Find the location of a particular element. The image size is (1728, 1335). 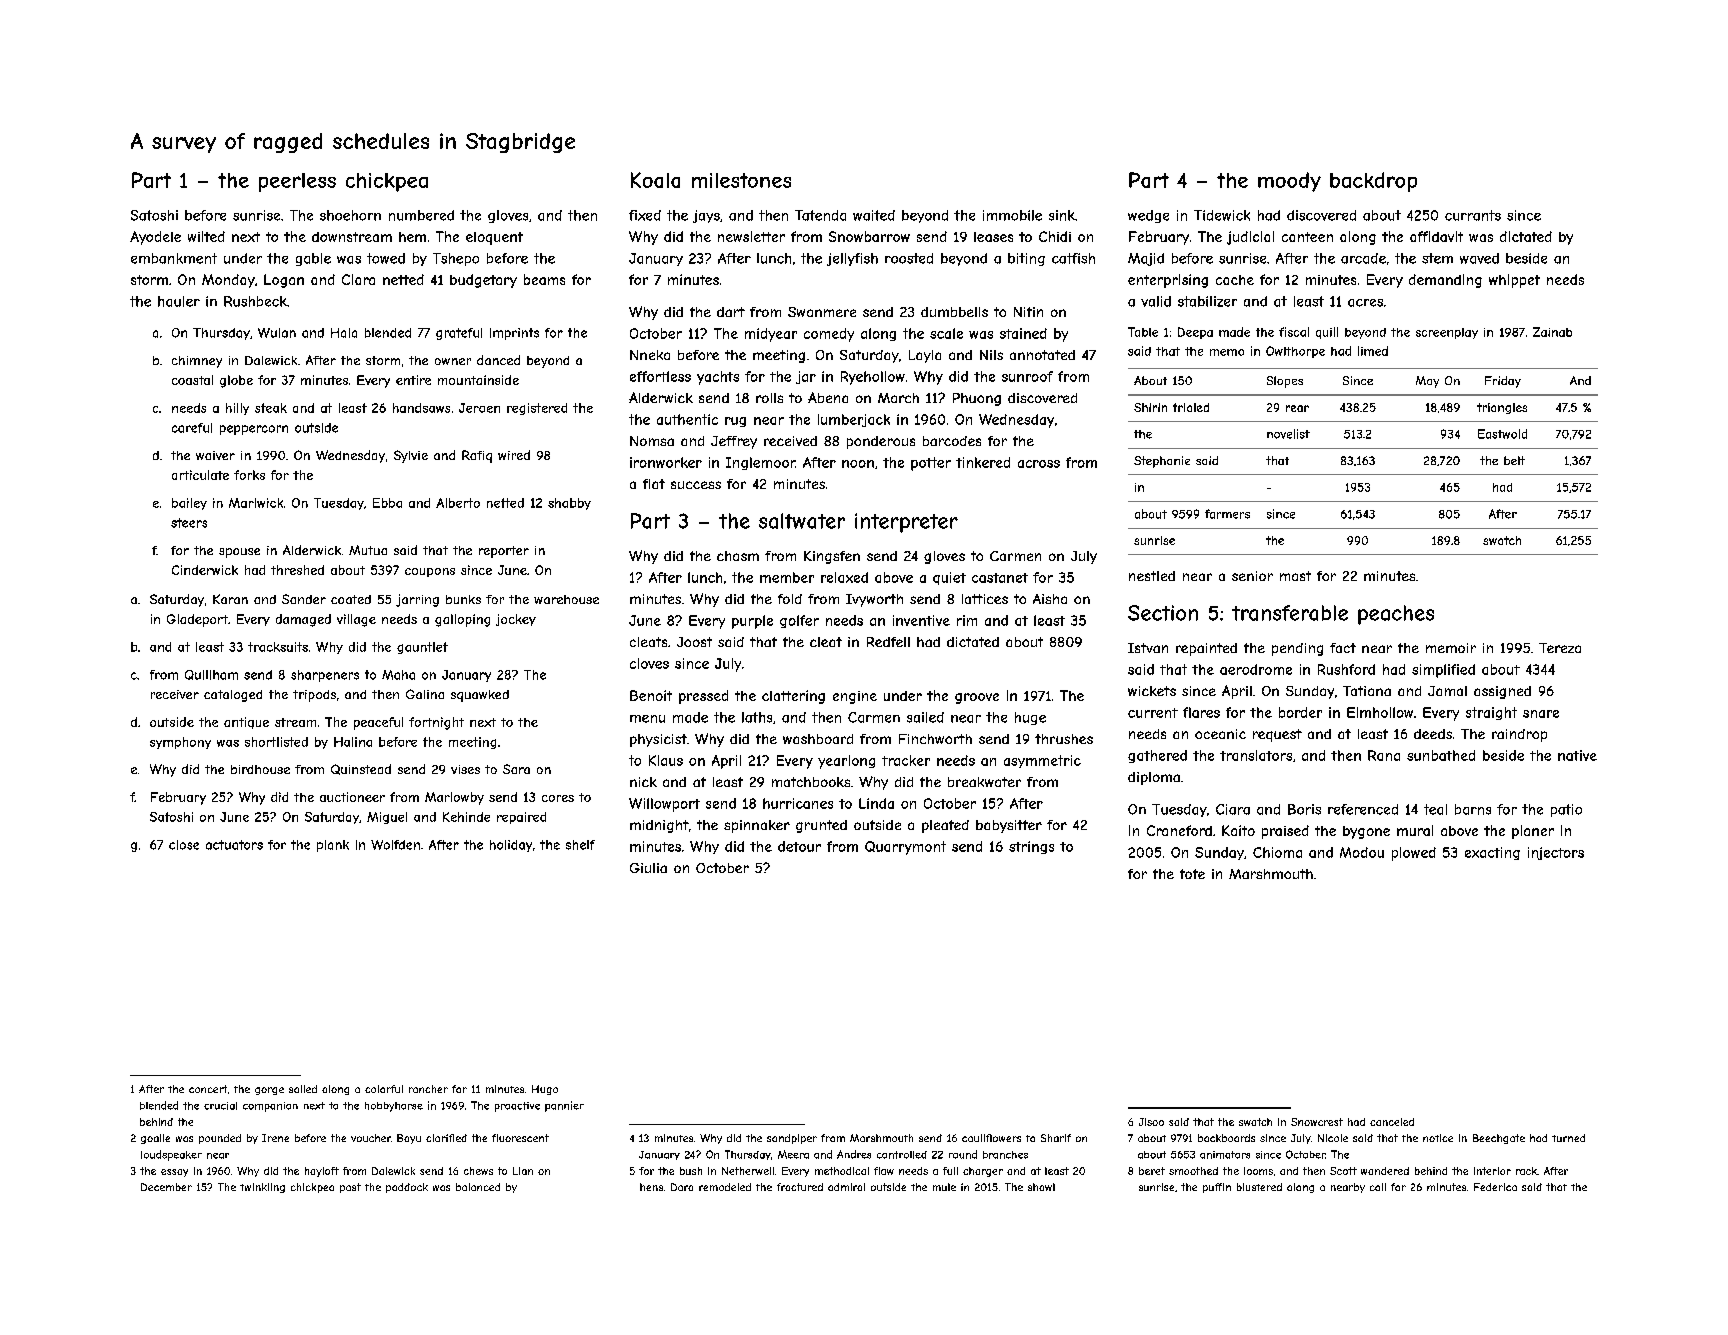

peerless is located at coordinates (297, 182).
